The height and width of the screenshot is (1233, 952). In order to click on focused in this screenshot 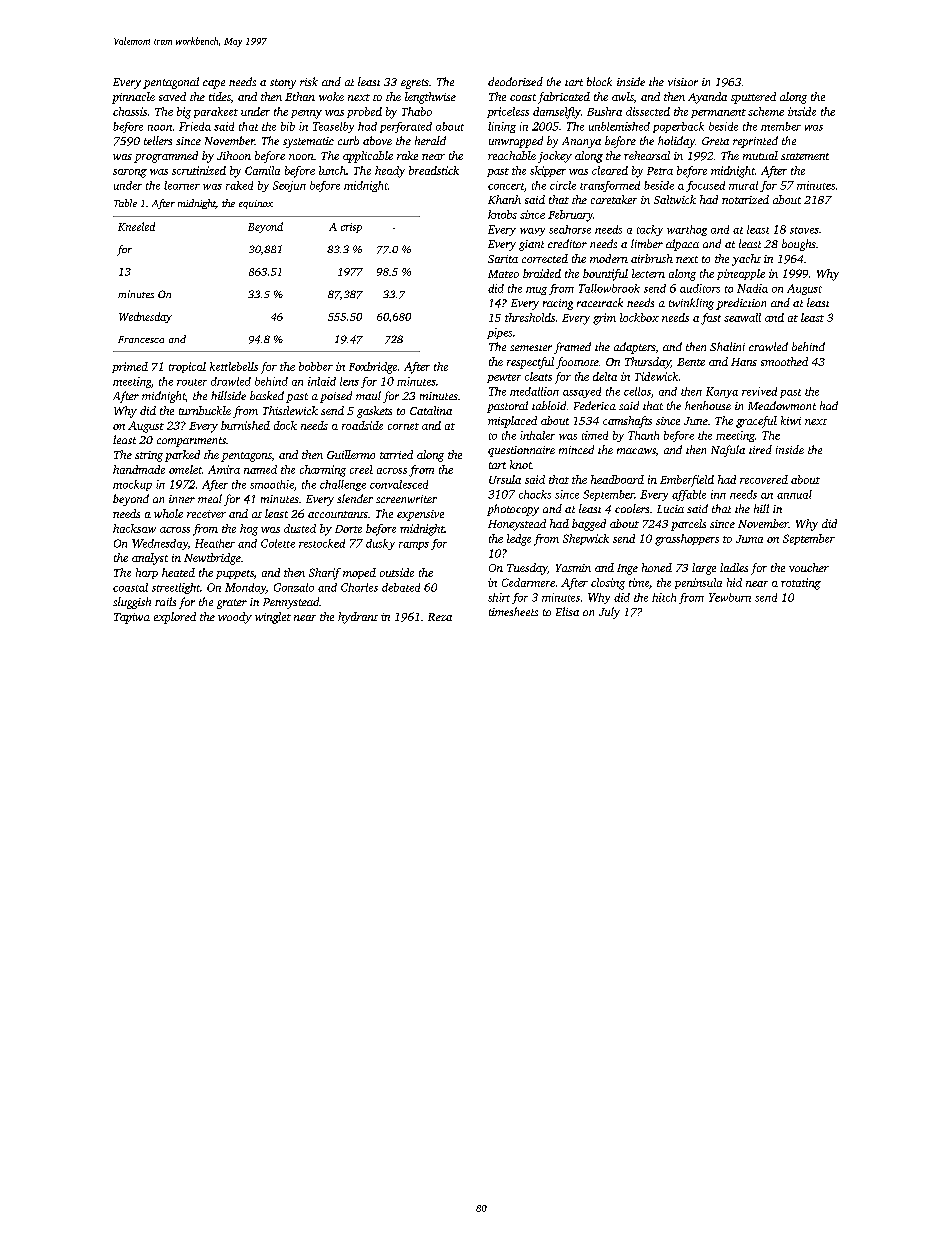, I will do `click(705, 186)`.
